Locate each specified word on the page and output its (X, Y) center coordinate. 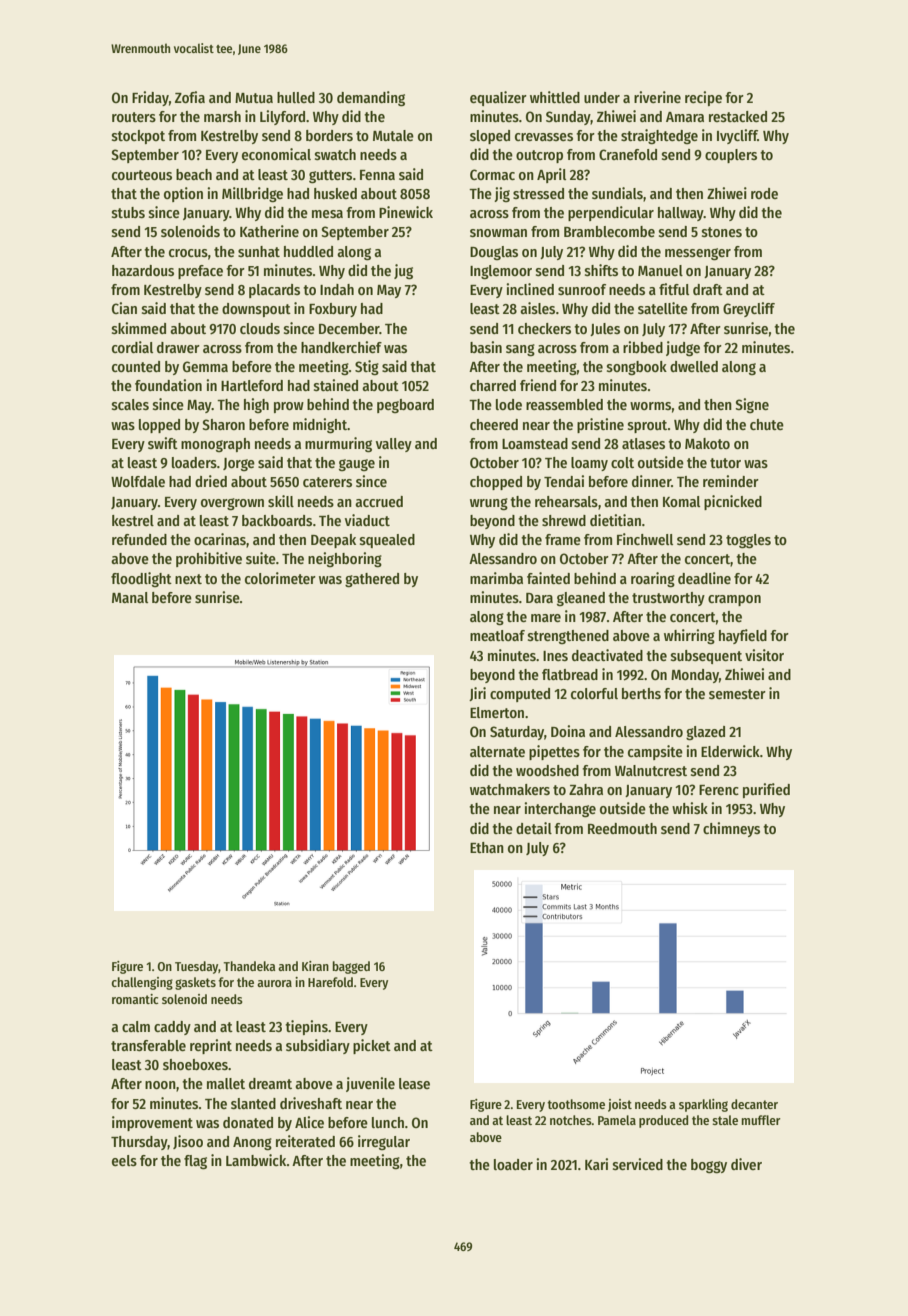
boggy (709, 1166)
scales (130, 404)
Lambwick (256, 1160)
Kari (596, 1164)
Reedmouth (622, 828)
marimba (496, 578)
